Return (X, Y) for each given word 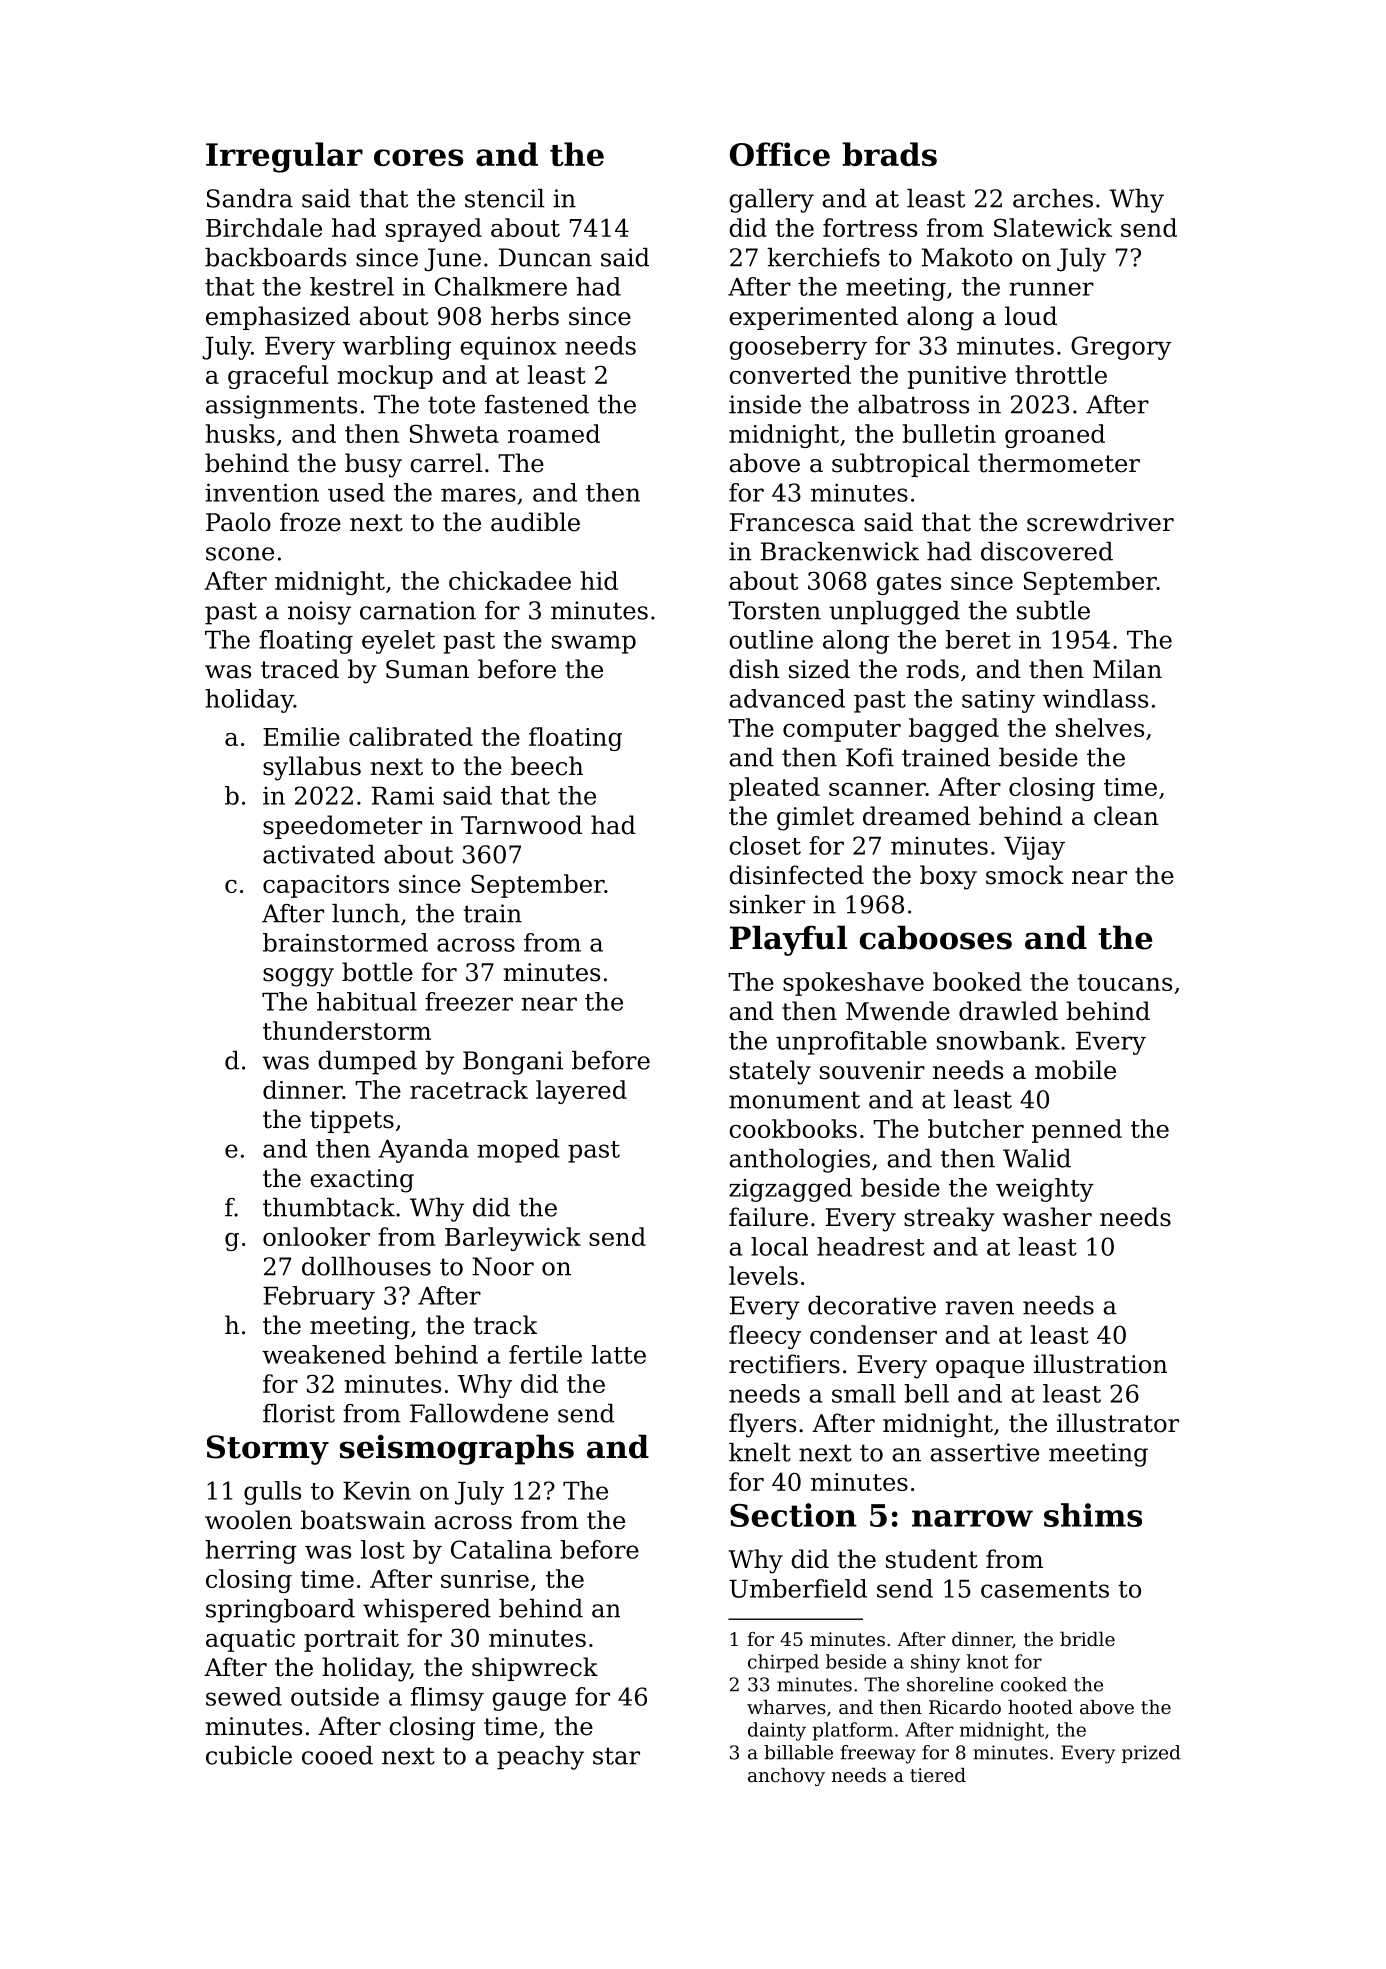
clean (1126, 816)
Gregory (1121, 348)
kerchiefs (823, 257)
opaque (980, 1369)
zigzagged (790, 1190)
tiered (938, 1775)
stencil (505, 198)
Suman (427, 669)
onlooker (316, 1236)
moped (518, 1151)
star (616, 1756)
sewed (244, 1696)
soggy (298, 977)
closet (765, 845)
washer (1047, 1217)
